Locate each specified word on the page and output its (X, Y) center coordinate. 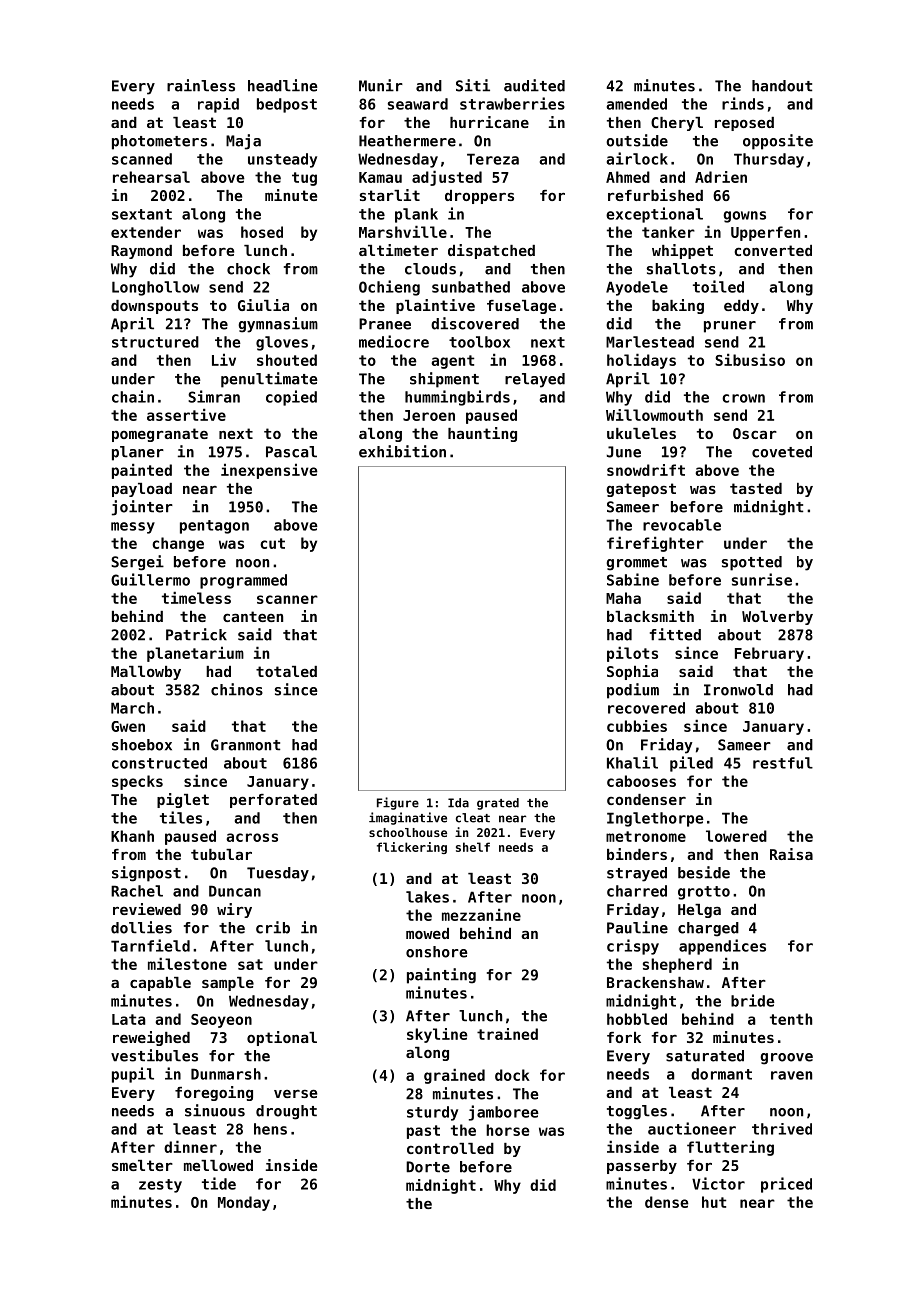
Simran (214, 396)
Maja (243, 142)
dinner (190, 1146)
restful (783, 763)
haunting (482, 434)
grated (498, 804)
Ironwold (738, 690)
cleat (473, 818)
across (252, 837)
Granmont (245, 745)
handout (782, 86)
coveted (782, 452)
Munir (381, 85)
